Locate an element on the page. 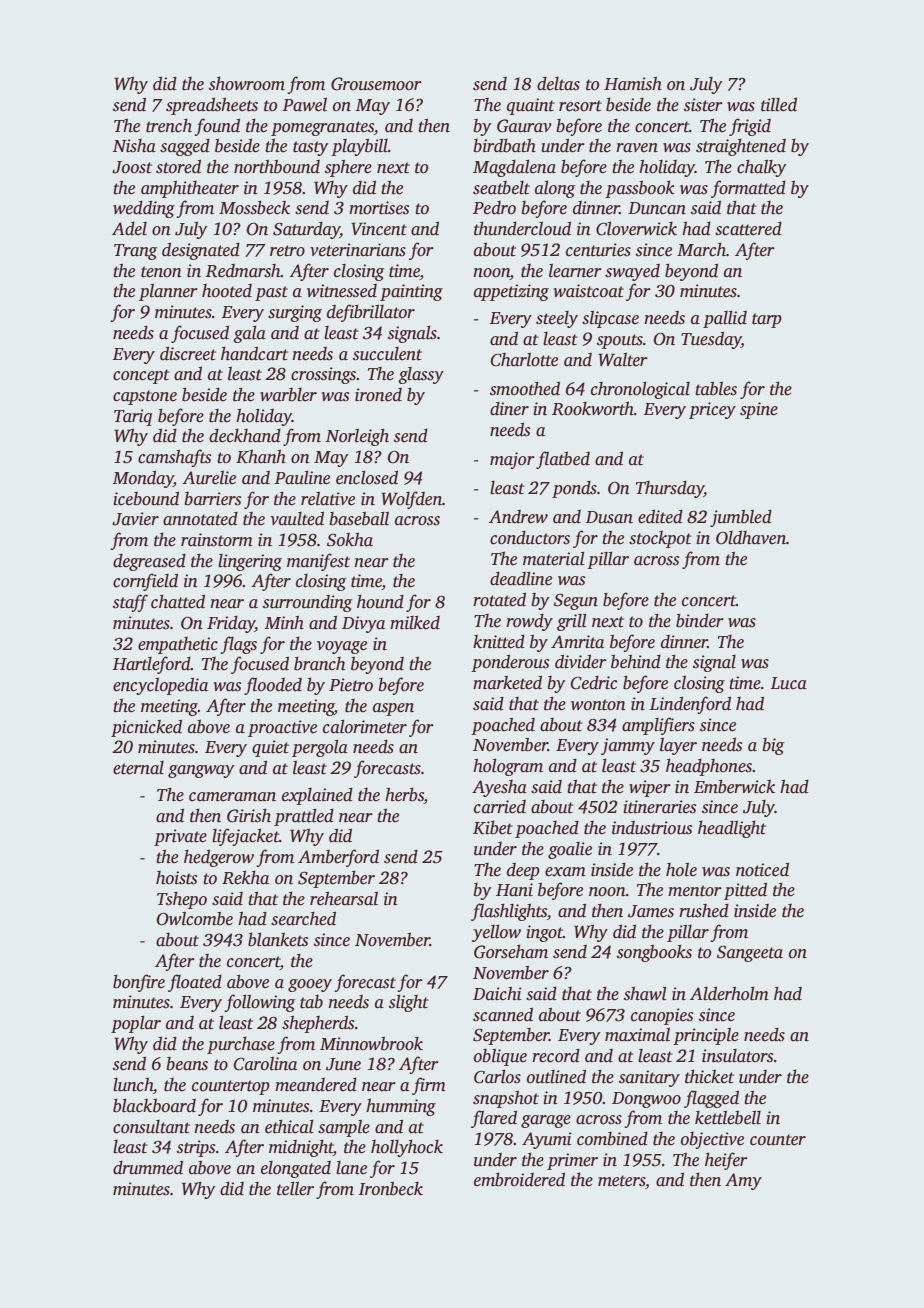  deltas is located at coordinates (558, 84).
